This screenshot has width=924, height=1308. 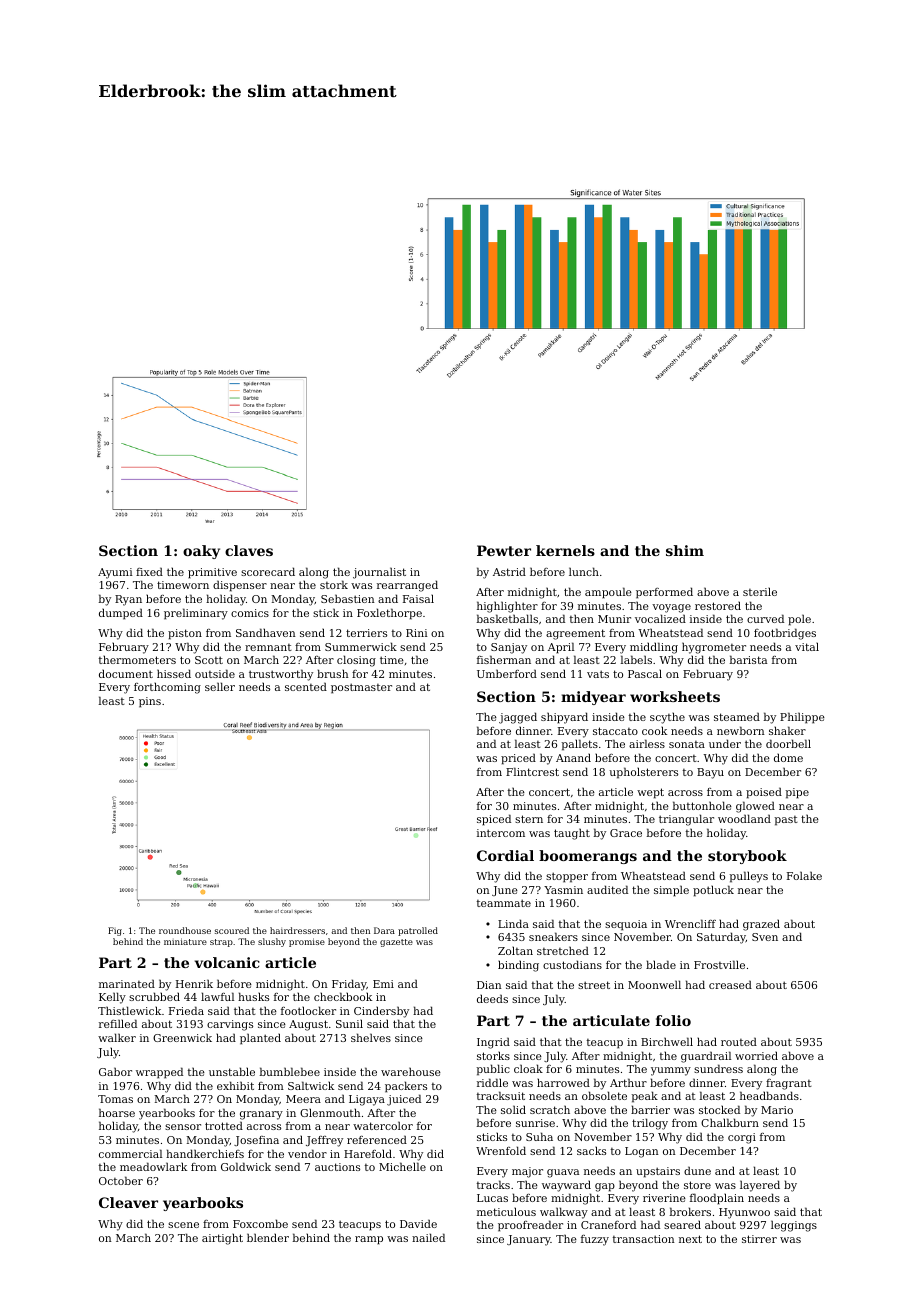 I want to click on Pewter, so click(x=504, y=550).
